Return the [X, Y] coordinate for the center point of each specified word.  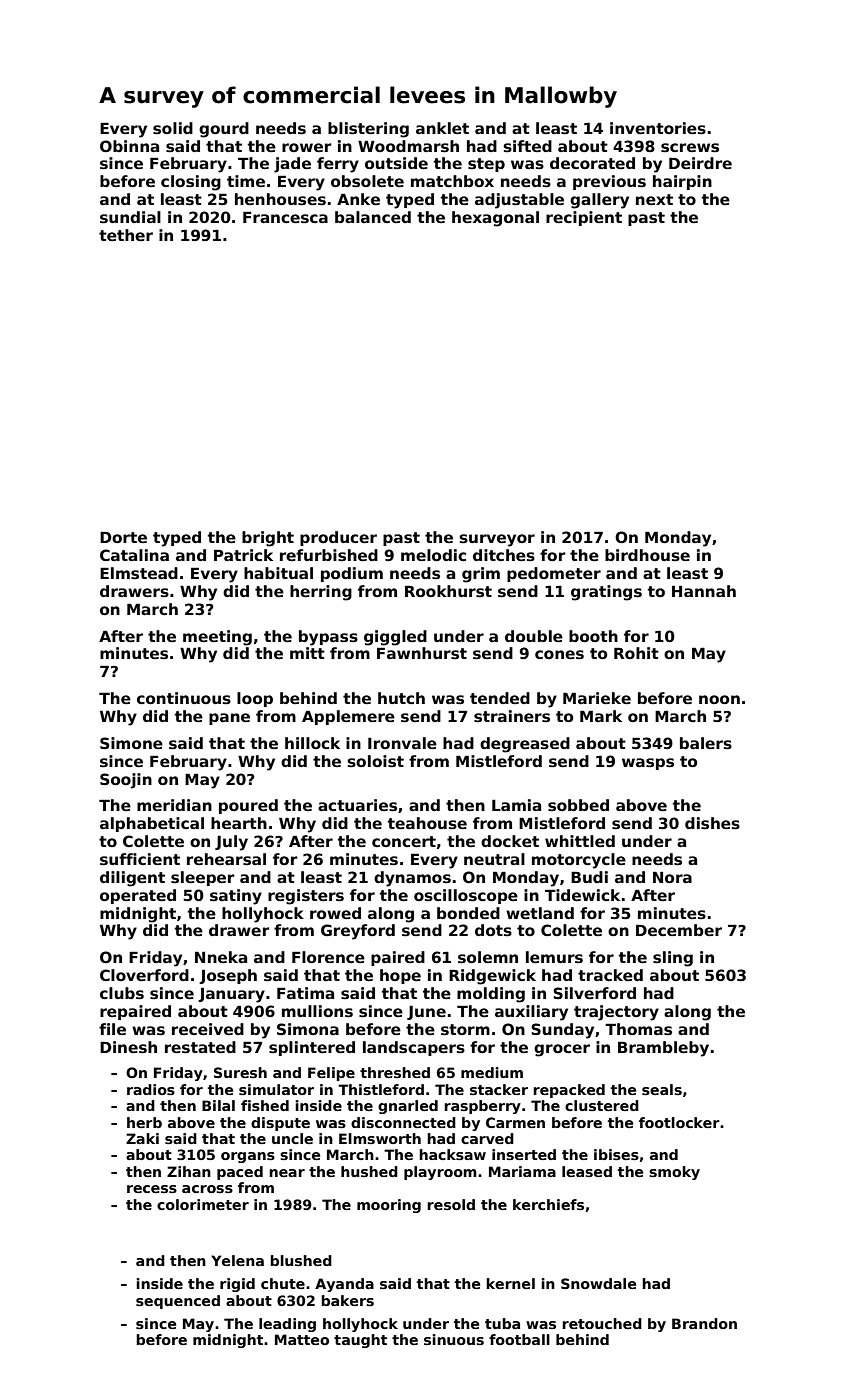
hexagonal [495, 219]
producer [338, 538]
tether [126, 235]
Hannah [704, 591]
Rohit [636, 653]
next [654, 199]
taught [360, 1341]
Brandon [704, 1323]
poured [248, 806]
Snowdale [598, 1283]
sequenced [178, 1302]
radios [151, 1089]
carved [487, 1138]
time [246, 181]
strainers [512, 716]
